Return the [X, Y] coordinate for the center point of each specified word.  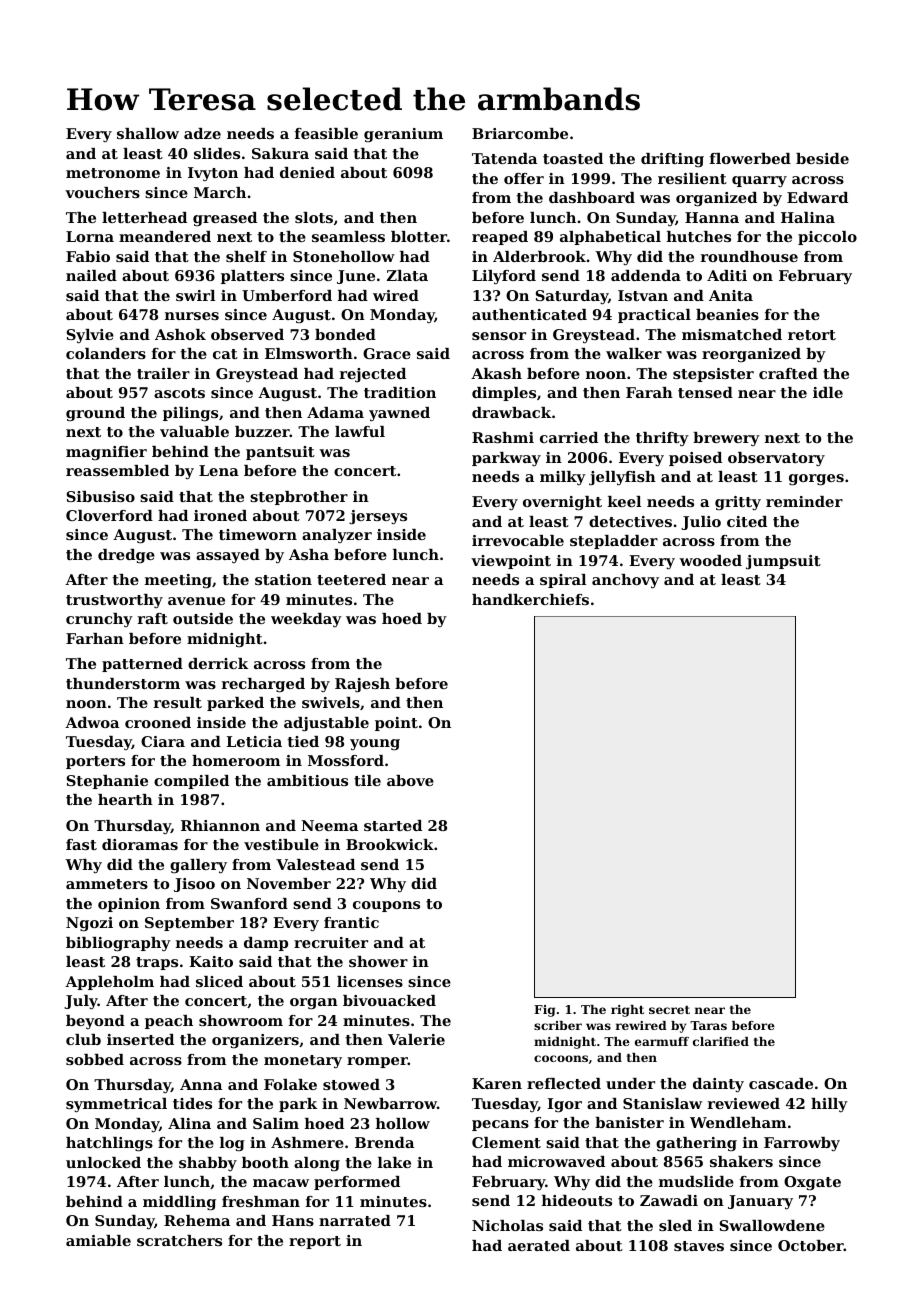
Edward [817, 197]
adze [202, 133]
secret [669, 1010]
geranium [403, 135]
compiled [191, 782]
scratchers [179, 1240]
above [410, 780]
